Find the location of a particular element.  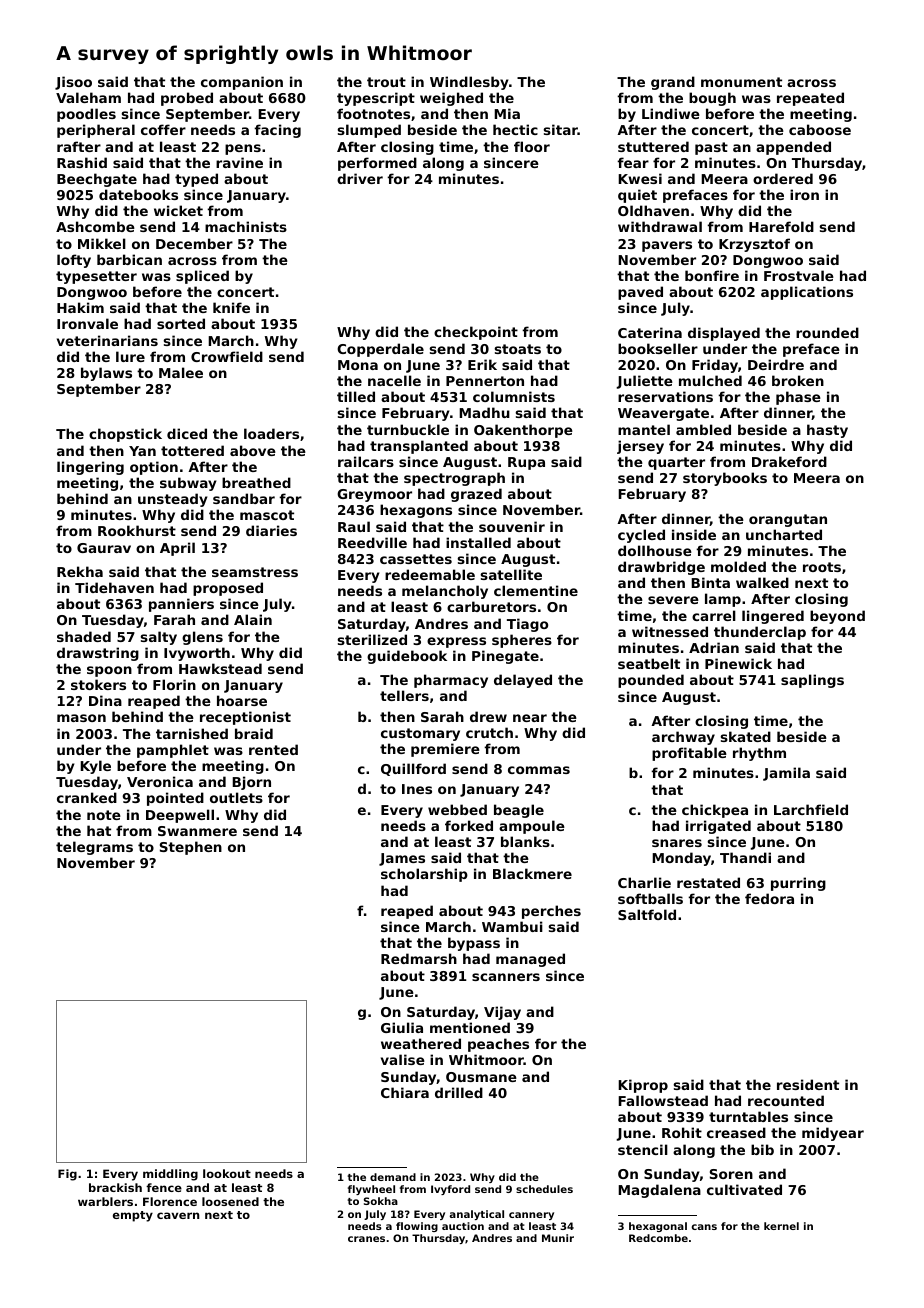

Munir is located at coordinates (558, 1238).
